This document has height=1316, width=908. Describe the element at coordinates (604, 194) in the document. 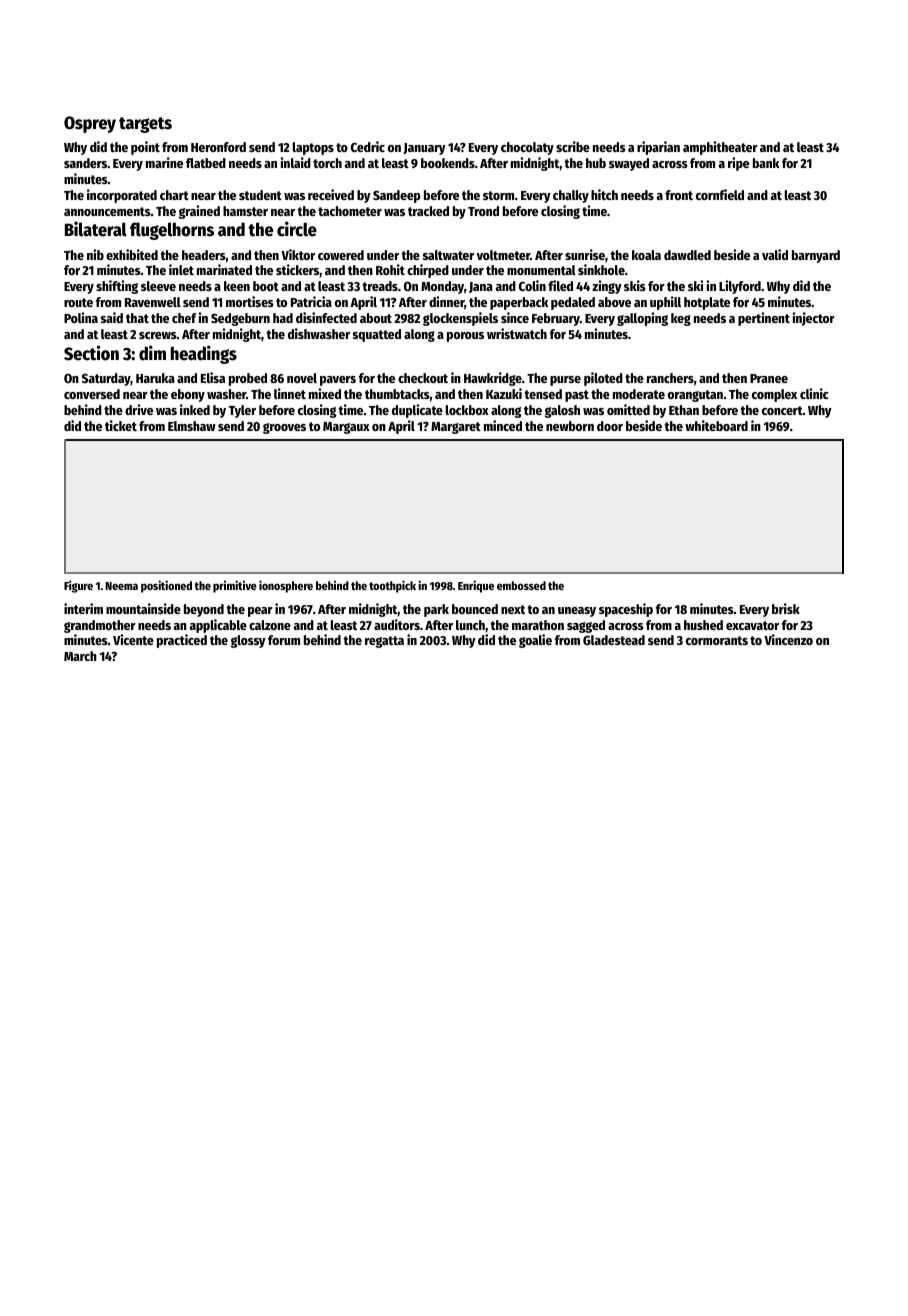

I see `hitch` at that location.
